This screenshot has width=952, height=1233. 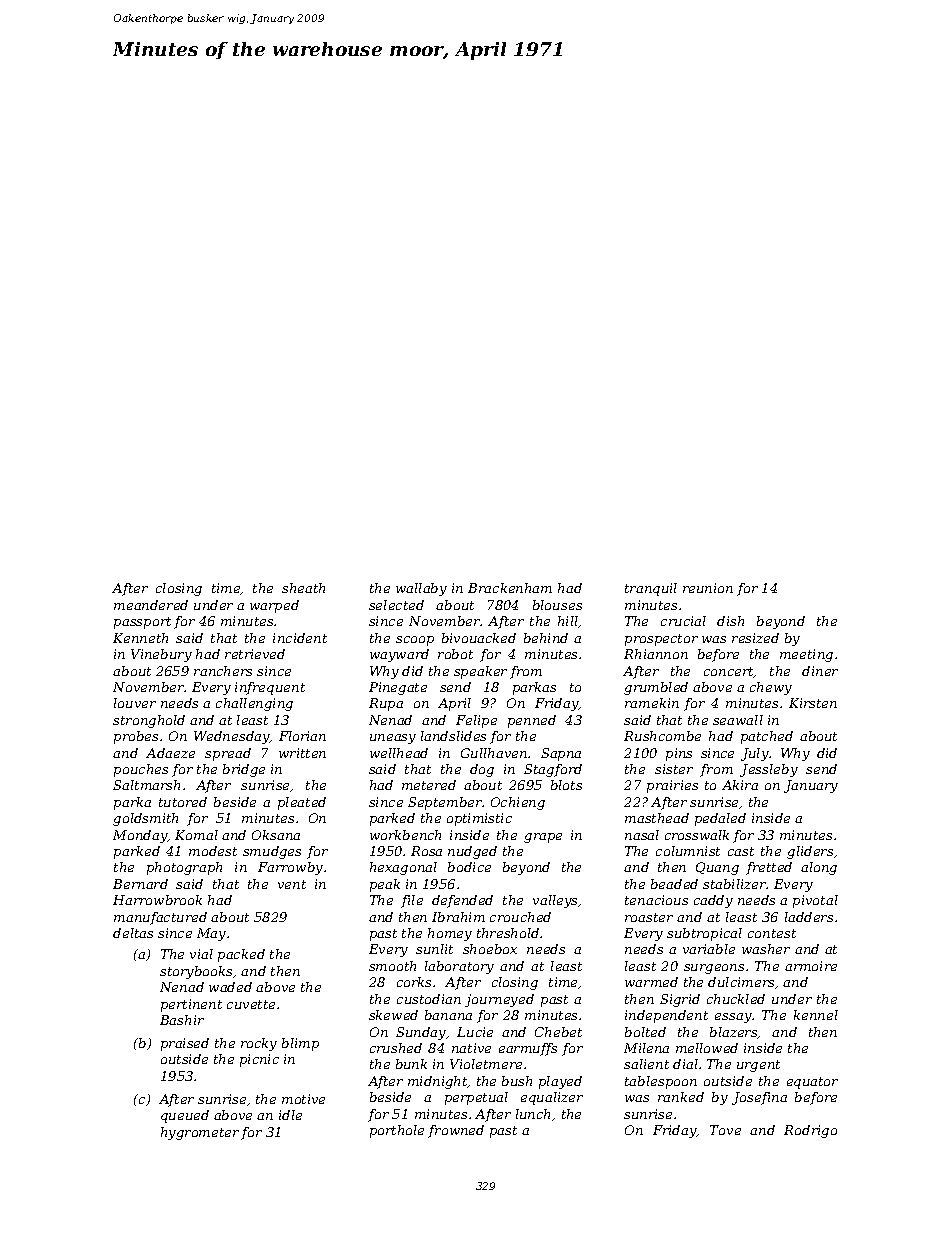 What do you see at coordinates (415, 641) in the screenshot?
I see `scoop` at bounding box center [415, 641].
